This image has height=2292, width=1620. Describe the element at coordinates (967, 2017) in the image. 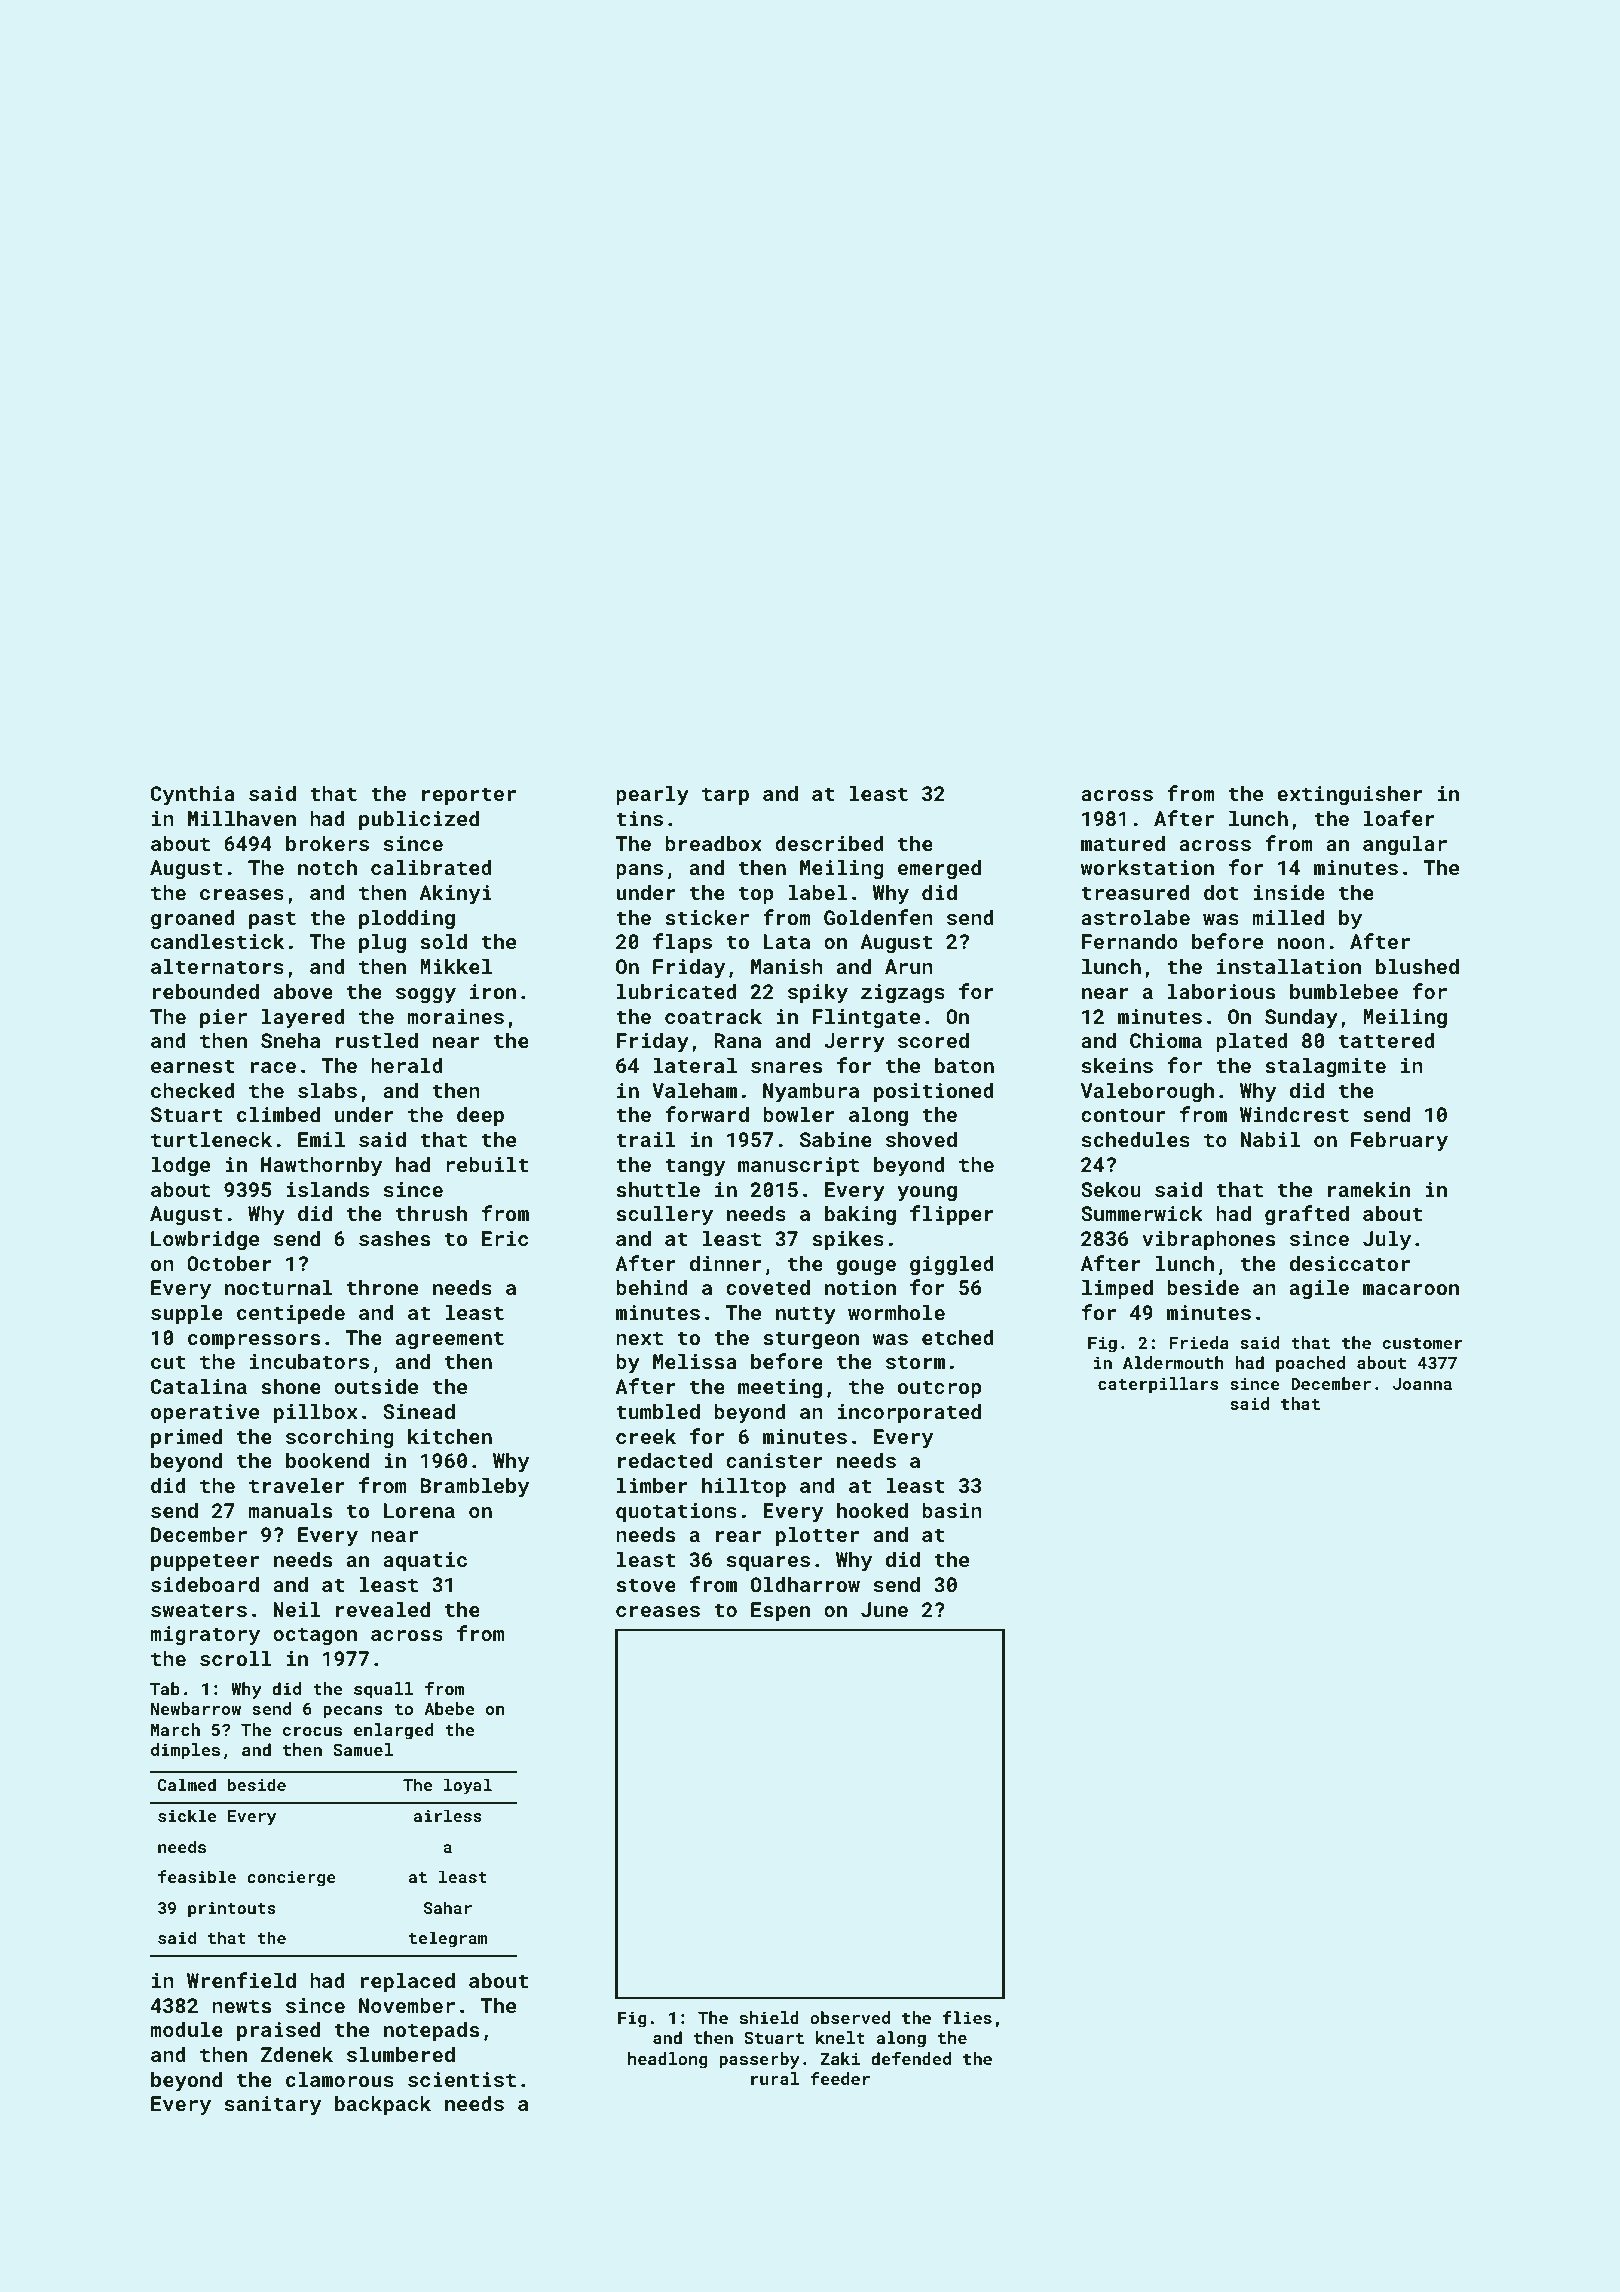

I see `flies` at that location.
